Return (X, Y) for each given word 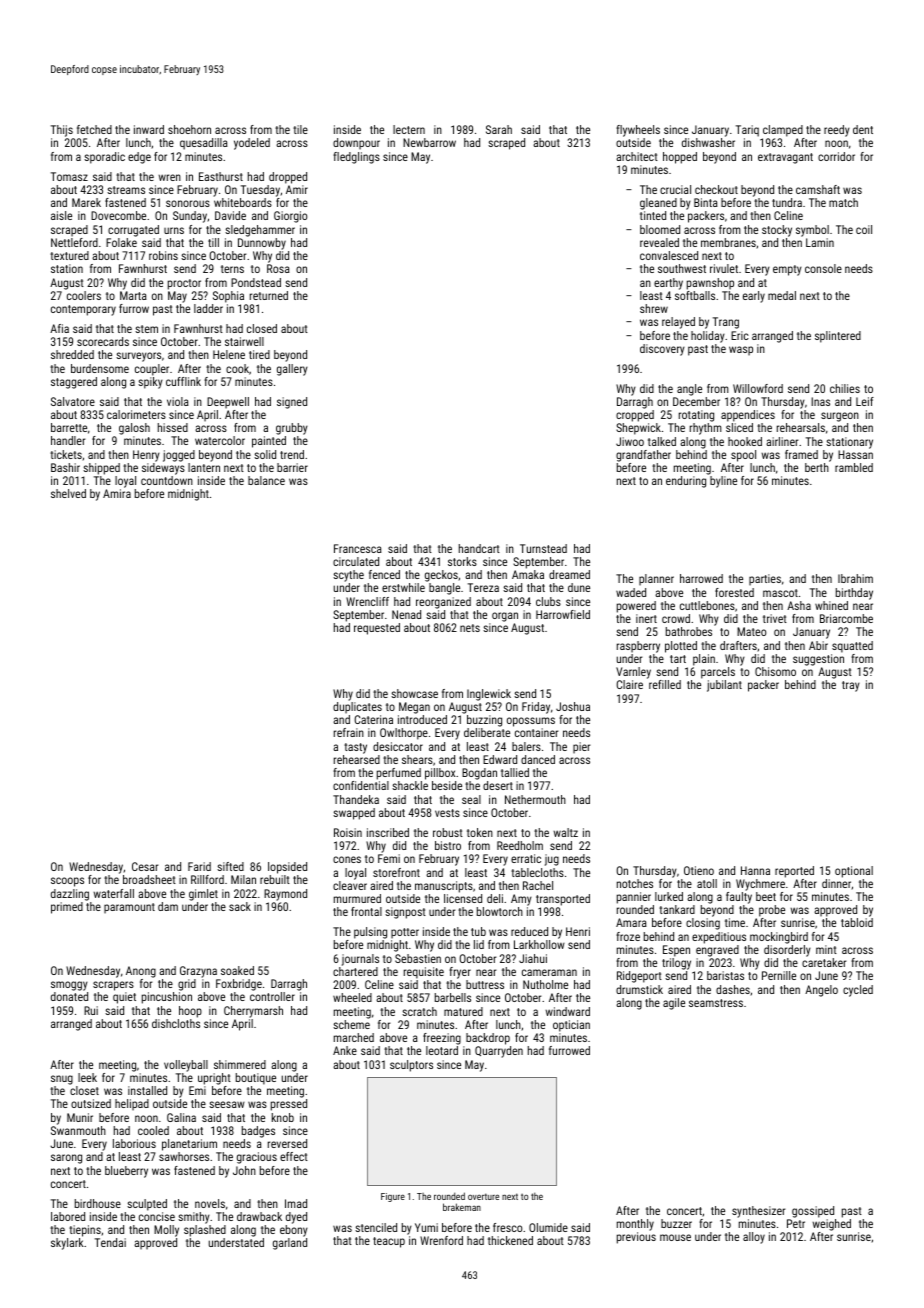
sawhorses (184, 1156)
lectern (409, 129)
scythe (348, 576)
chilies (845, 388)
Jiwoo (630, 441)
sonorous (188, 203)
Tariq (747, 131)
